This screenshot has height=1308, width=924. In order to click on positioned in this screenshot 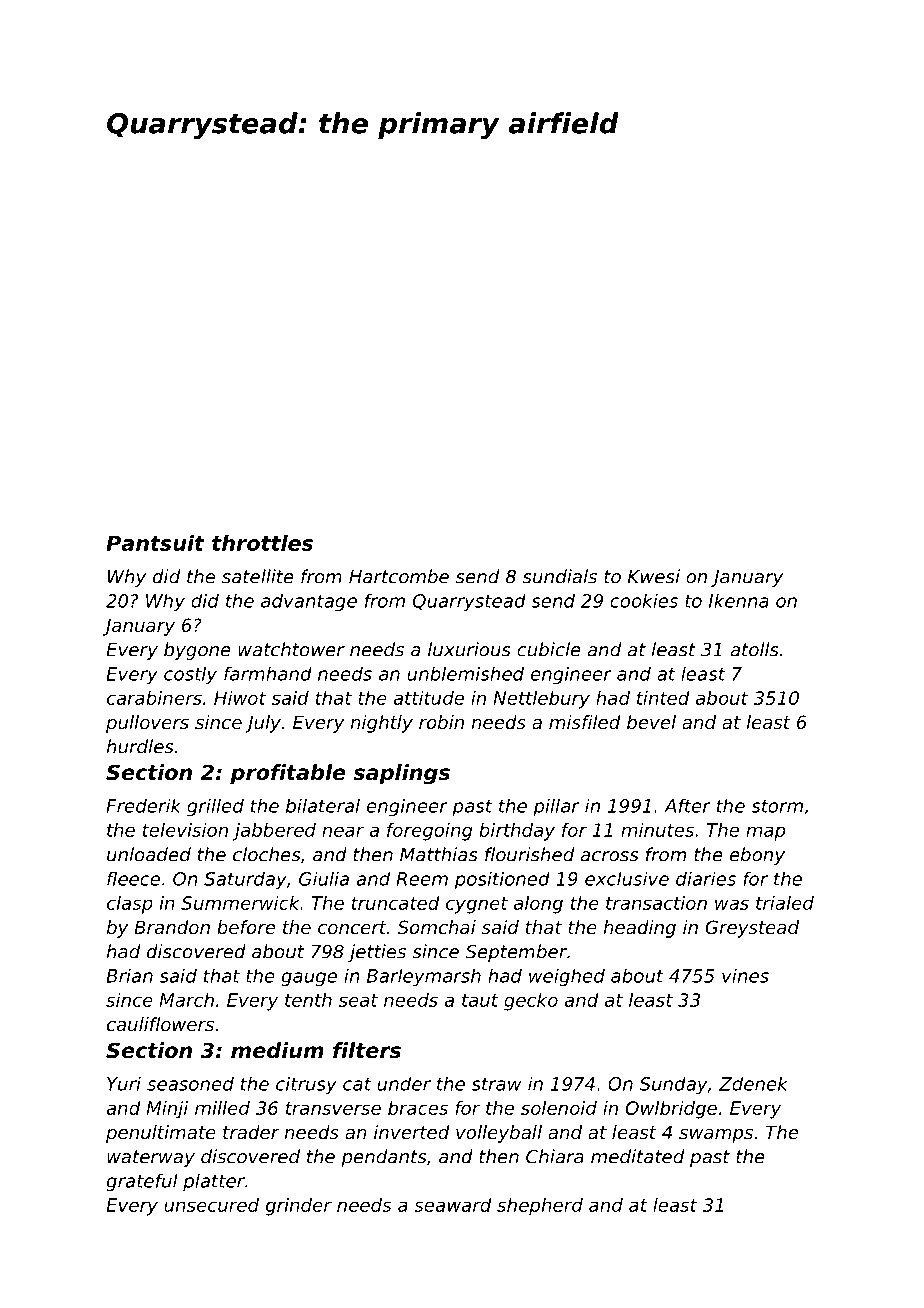, I will do `click(502, 880)`.
